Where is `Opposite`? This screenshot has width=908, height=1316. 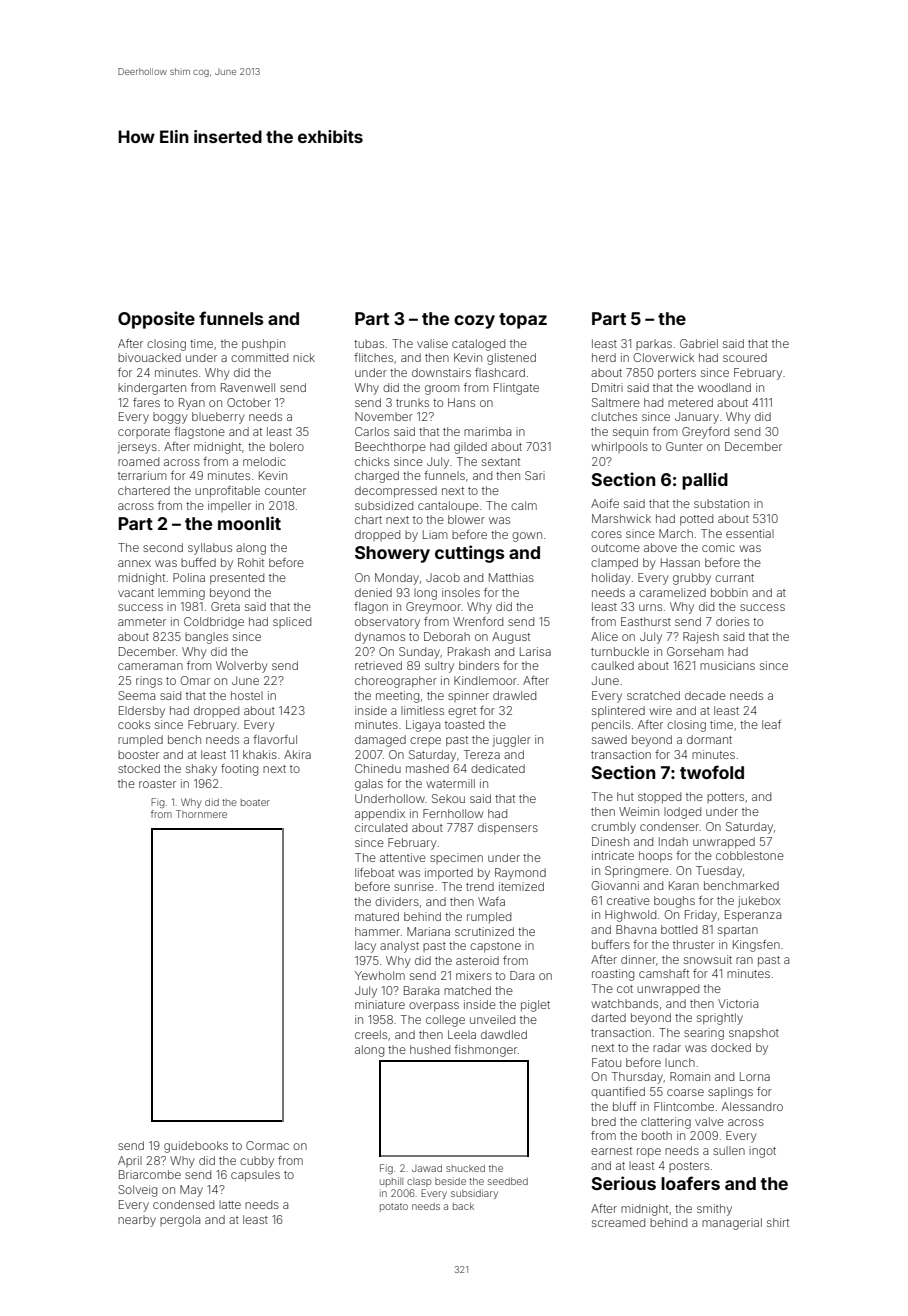
Opposite is located at coordinates (156, 320).
